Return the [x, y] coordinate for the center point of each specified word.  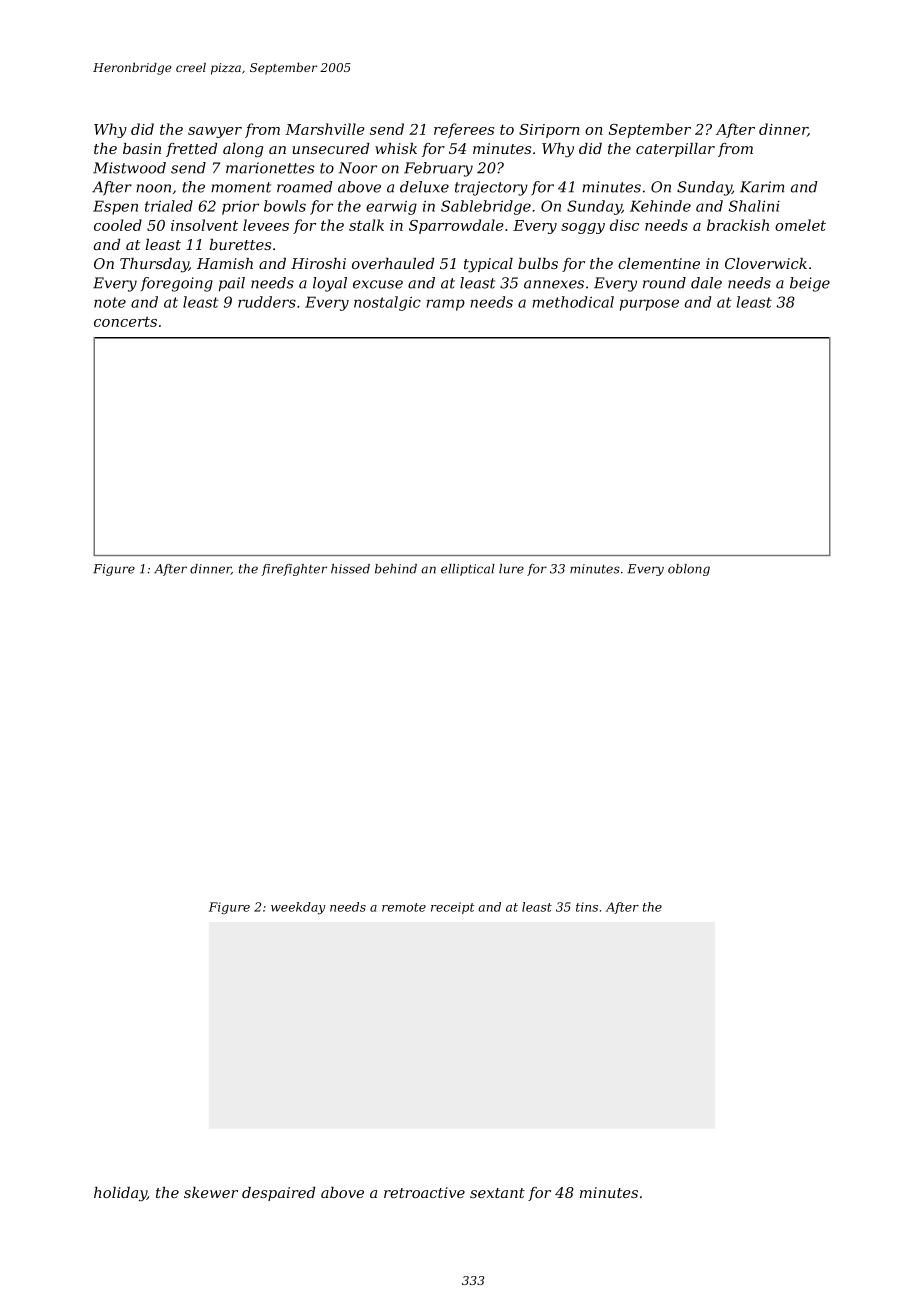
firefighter [294, 570]
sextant [497, 1193]
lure [511, 569]
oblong [689, 570]
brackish [738, 225]
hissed [350, 569]
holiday [120, 1194]
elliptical [468, 570]
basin [142, 148]
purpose [649, 305]
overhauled [393, 263]
